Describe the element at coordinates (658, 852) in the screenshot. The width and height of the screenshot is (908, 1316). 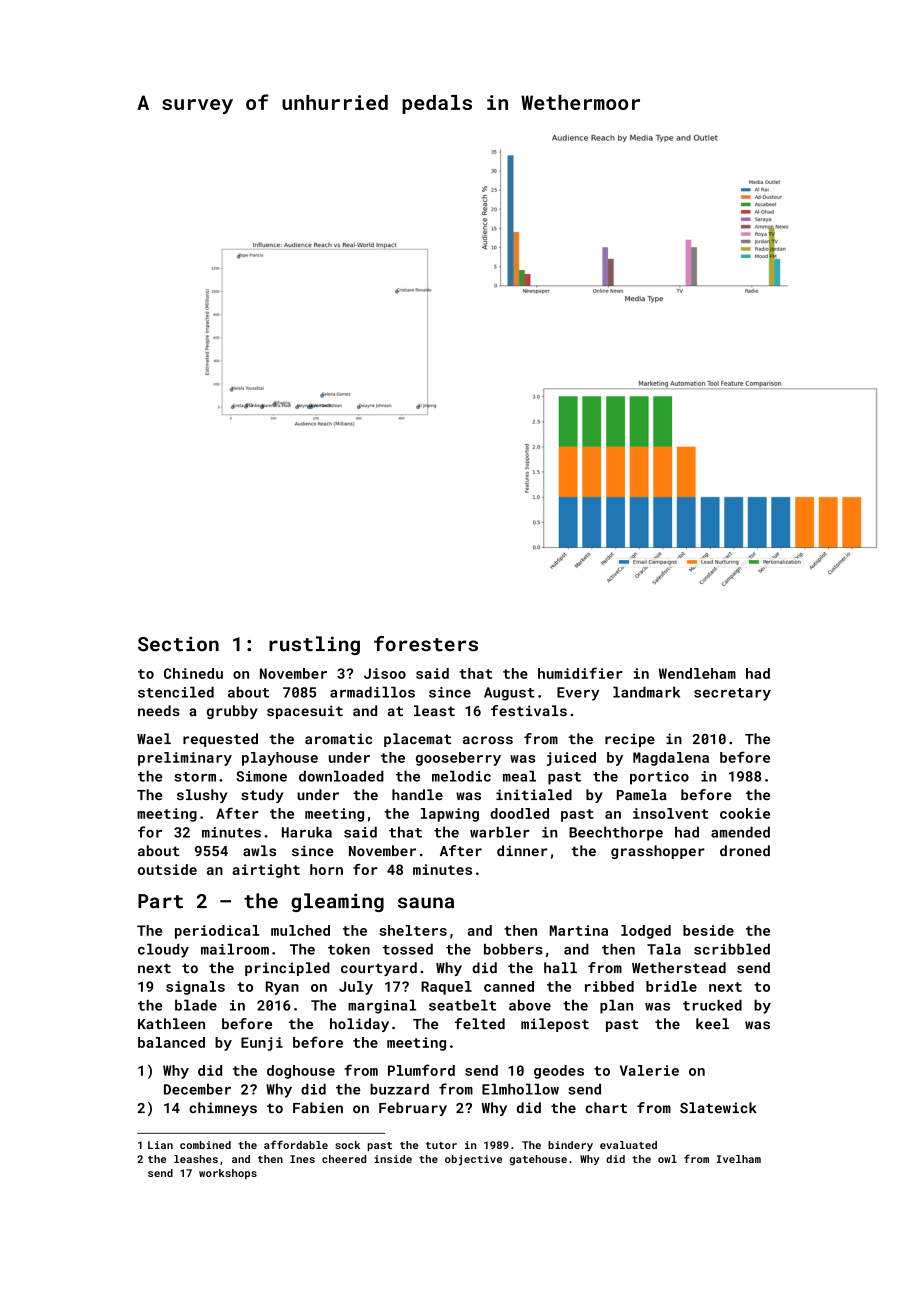
I see `grasshopper` at that location.
